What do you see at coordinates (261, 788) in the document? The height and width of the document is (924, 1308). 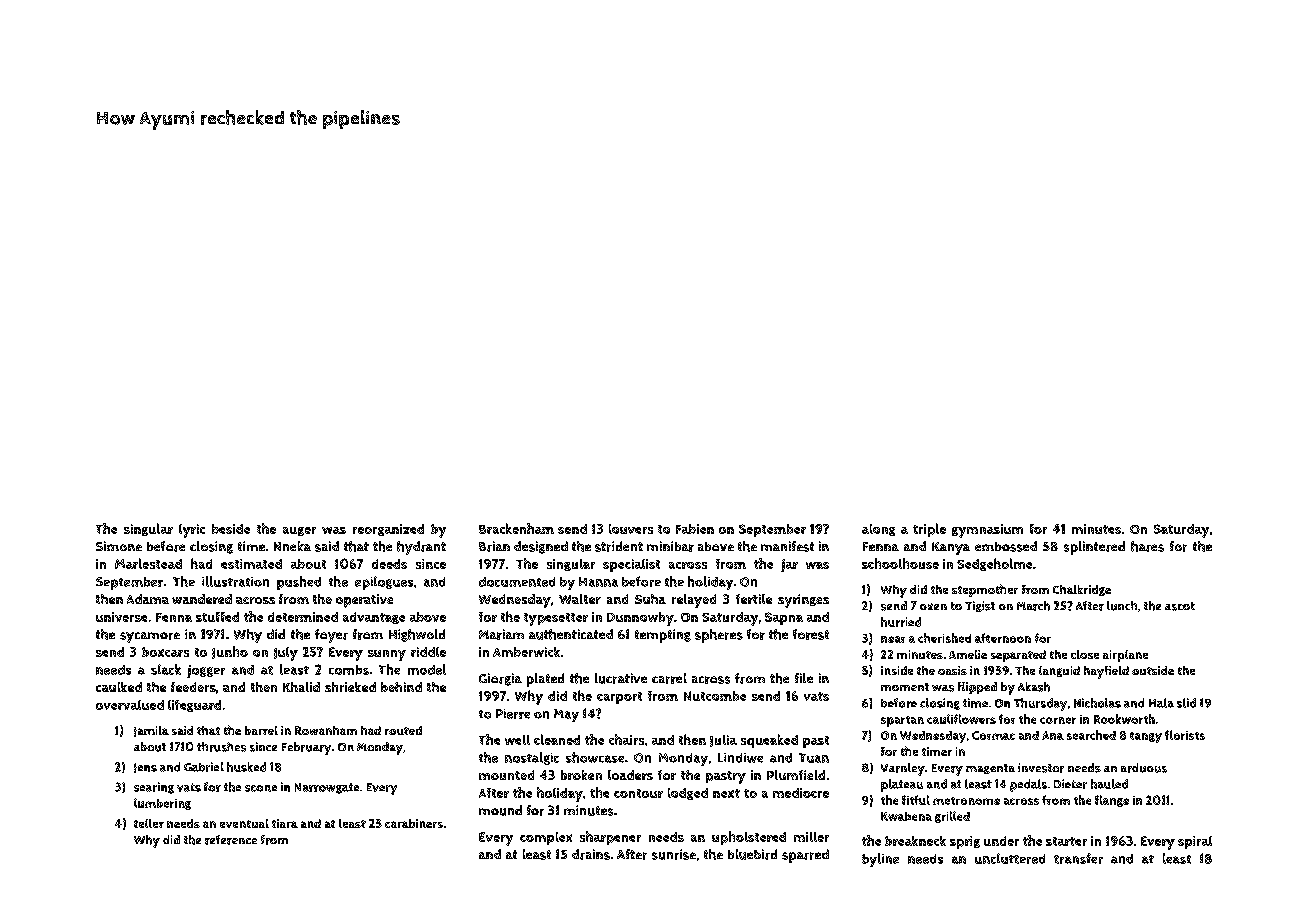 I see `scone` at bounding box center [261, 788].
